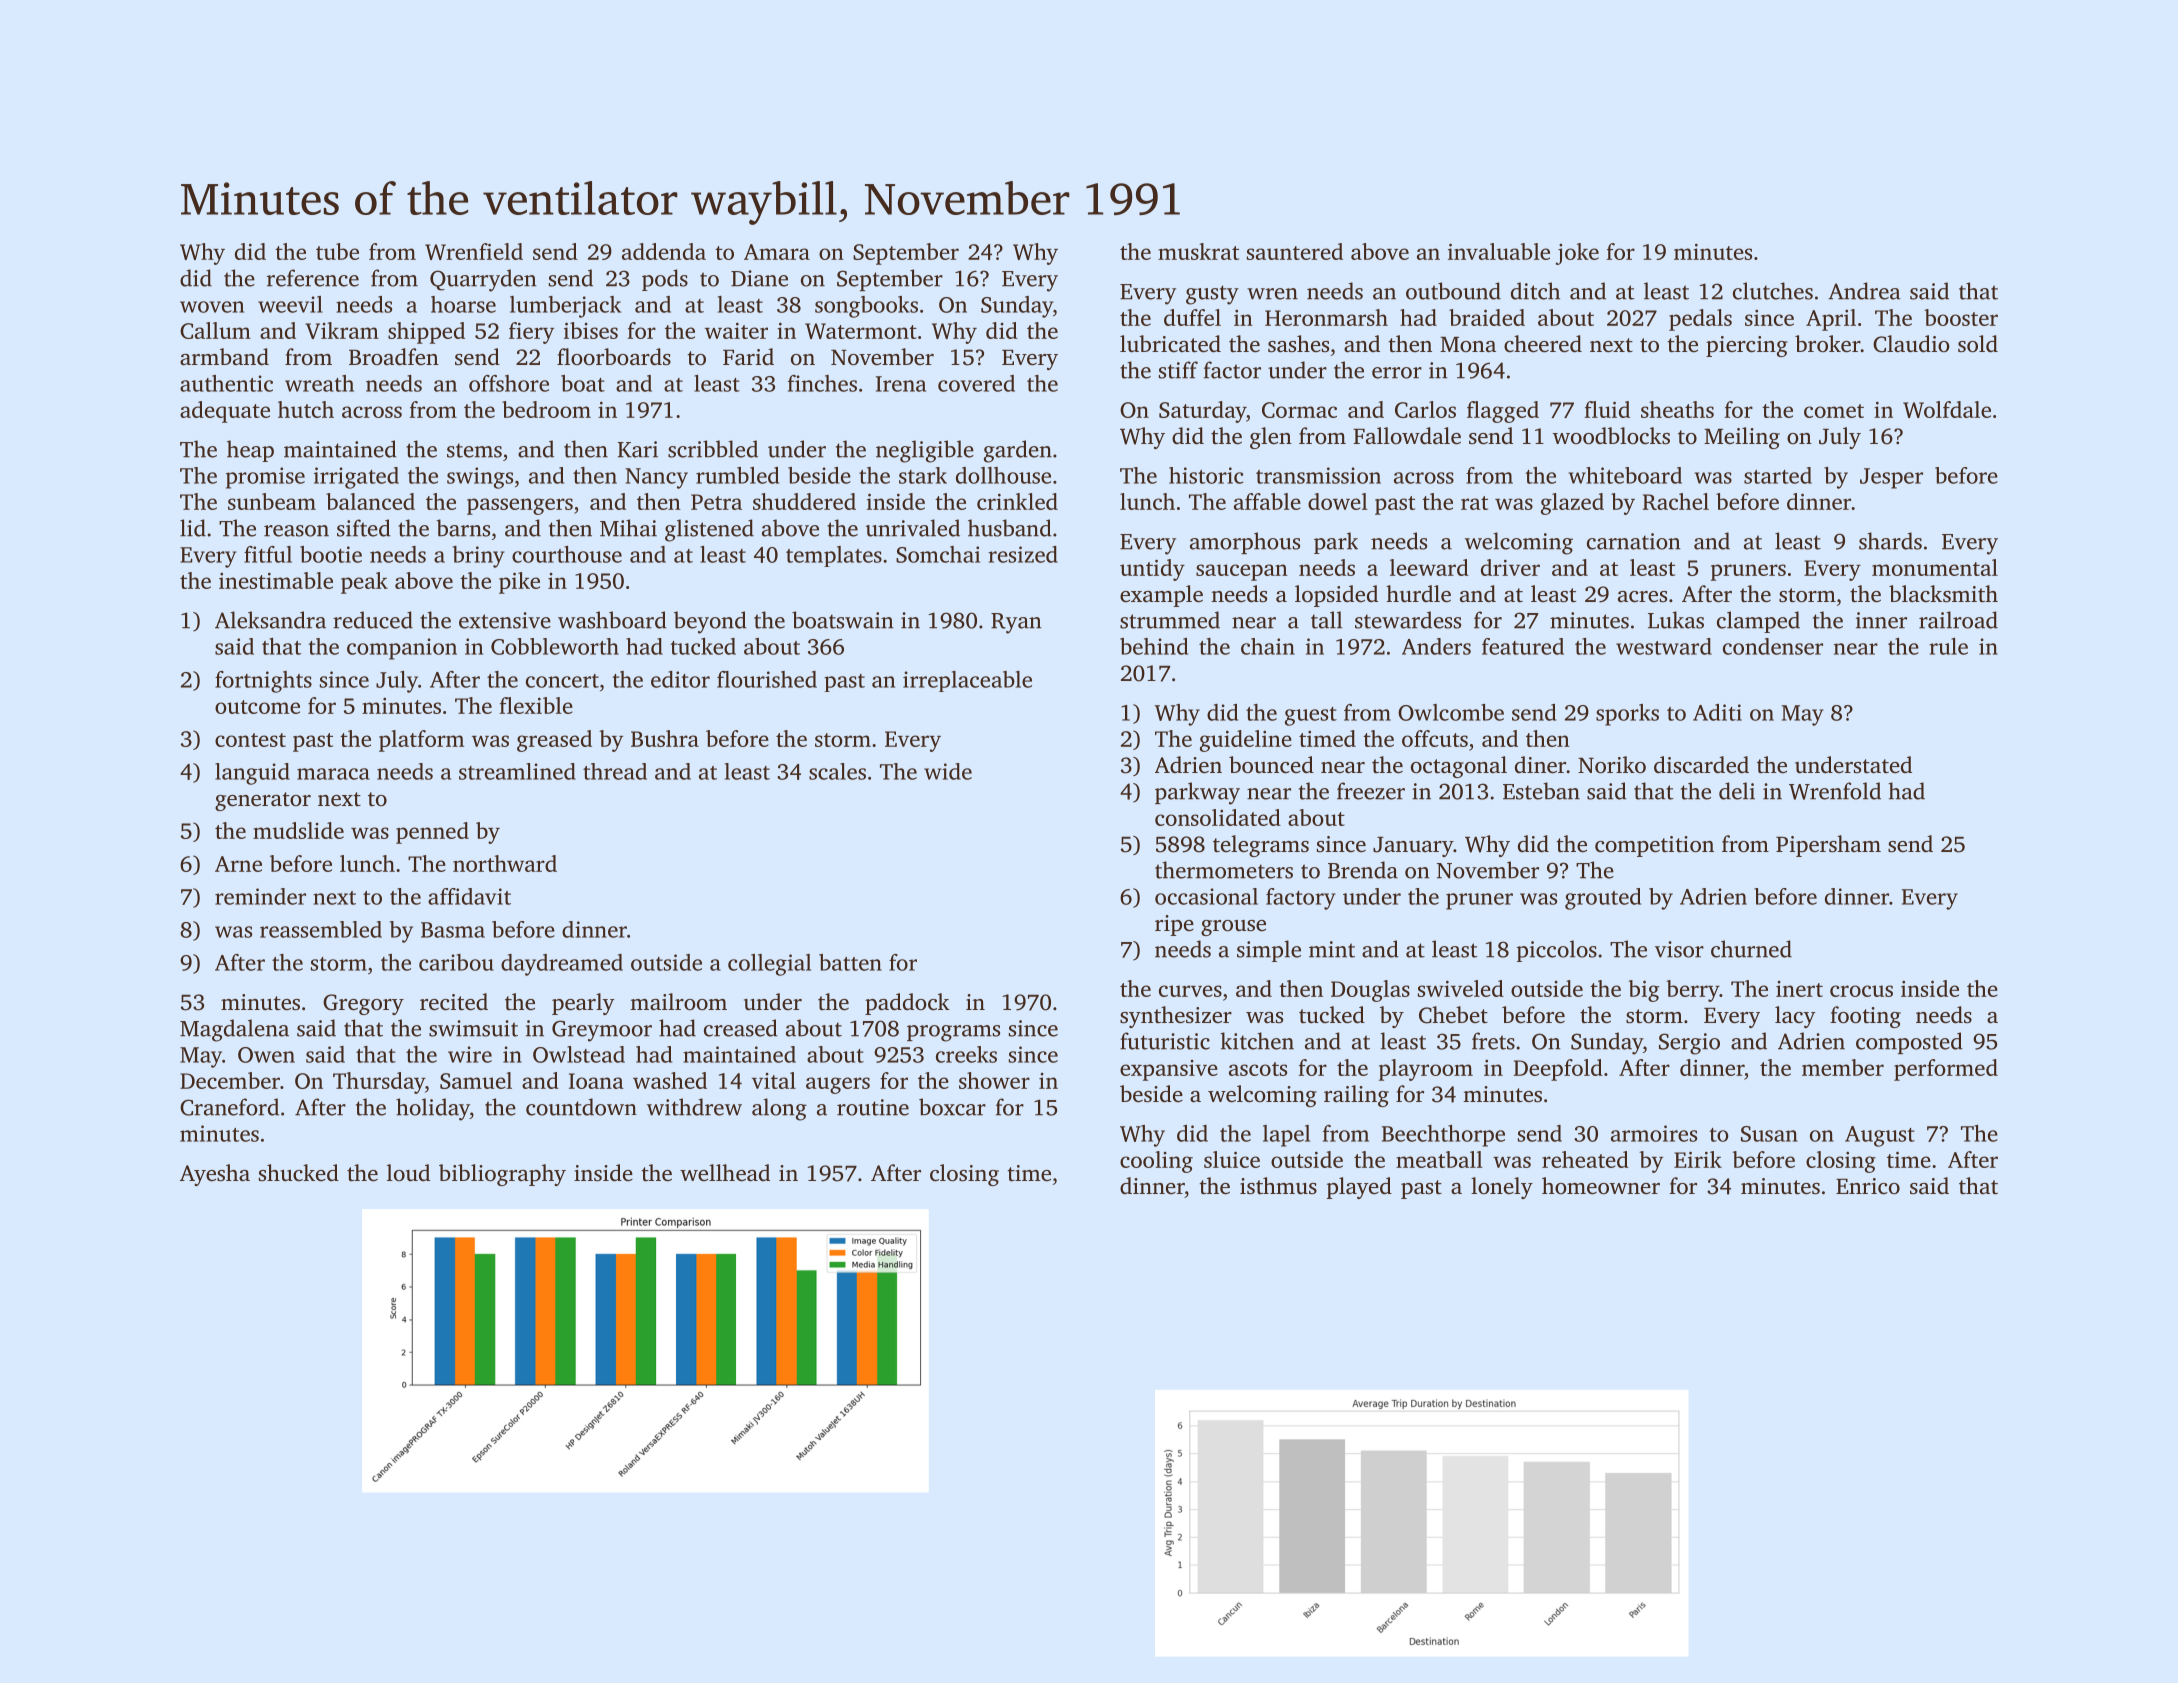  I want to click on rule, so click(1948, 646).
